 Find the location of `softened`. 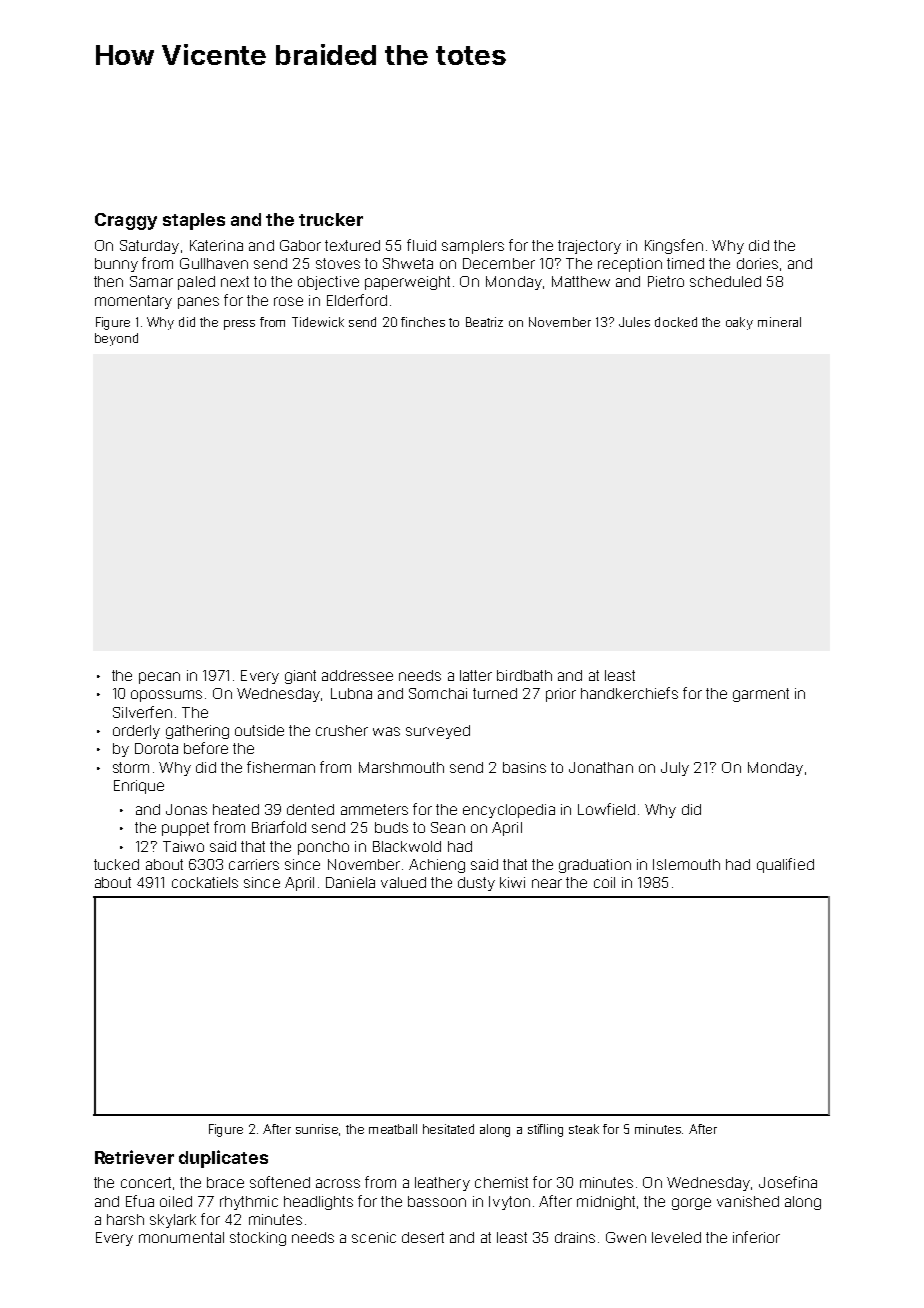

softened is located at coordinates (280, 1182).
